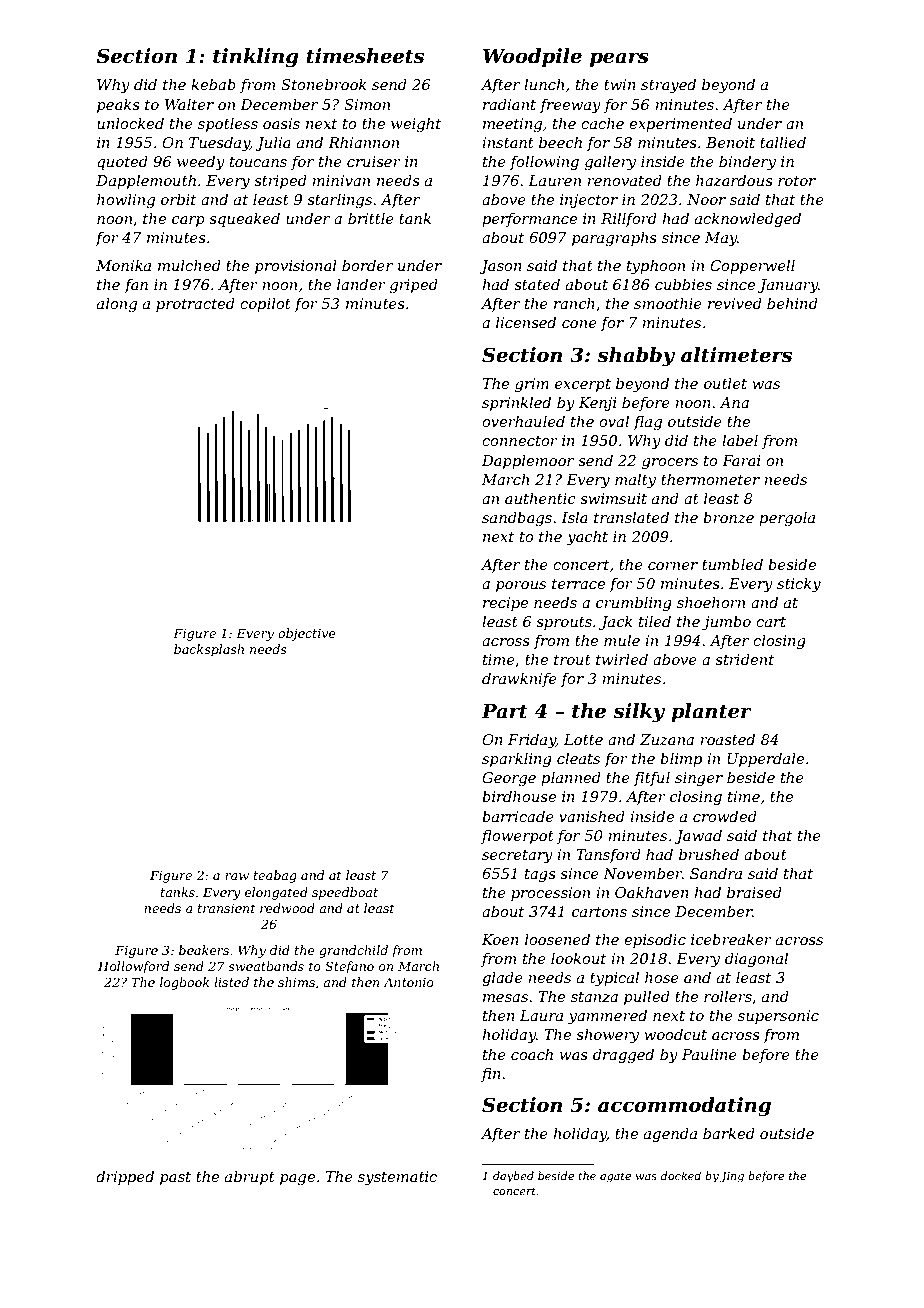 This screenshot has height=1308, width=924. I want to click on dripped, so click(125, 1178).
